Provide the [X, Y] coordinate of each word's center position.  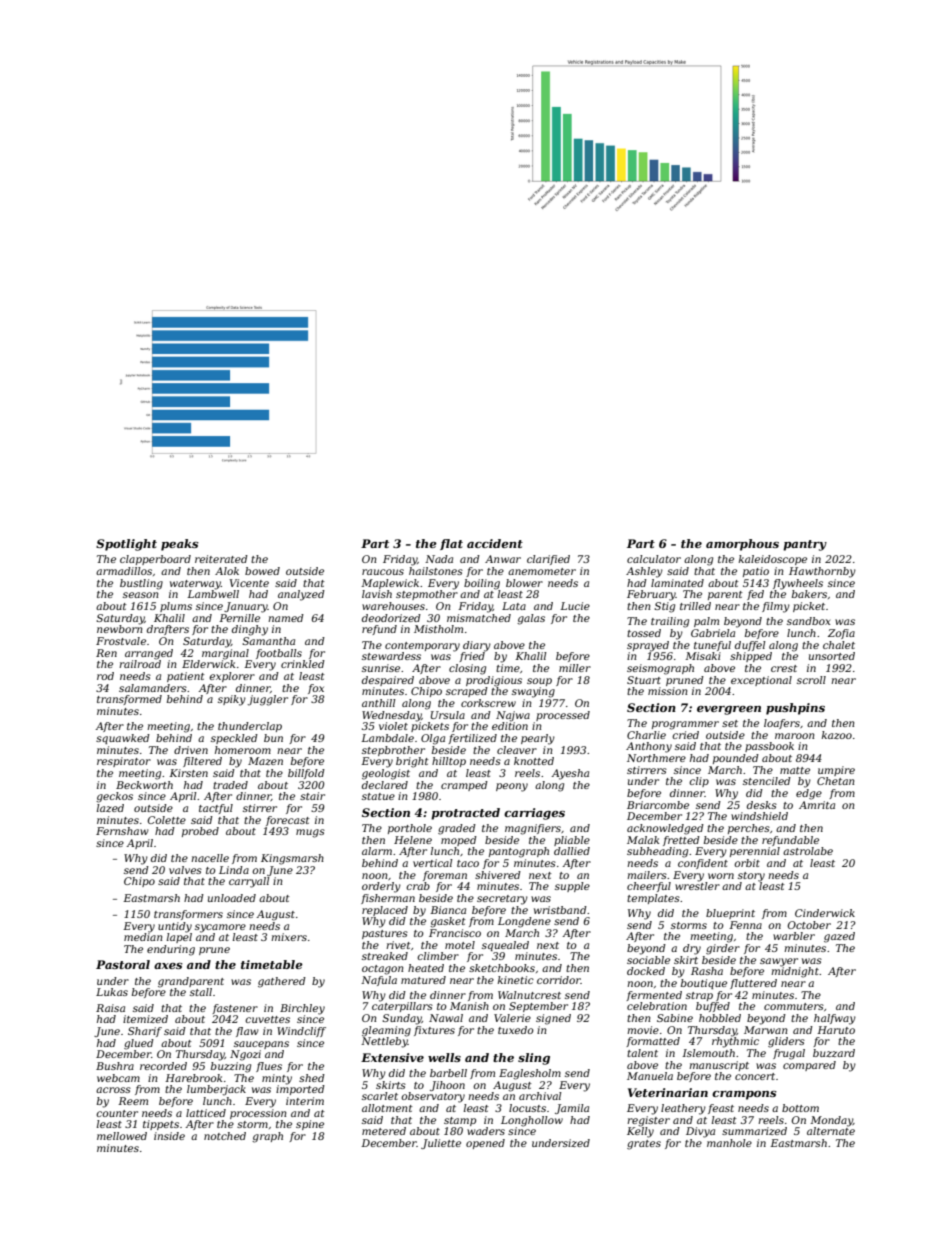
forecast [288, 821]
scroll [811, 680]
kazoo [837, 735]
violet [393, 726]
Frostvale [121, 641]
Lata [514, 606]
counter [117, 1113]
